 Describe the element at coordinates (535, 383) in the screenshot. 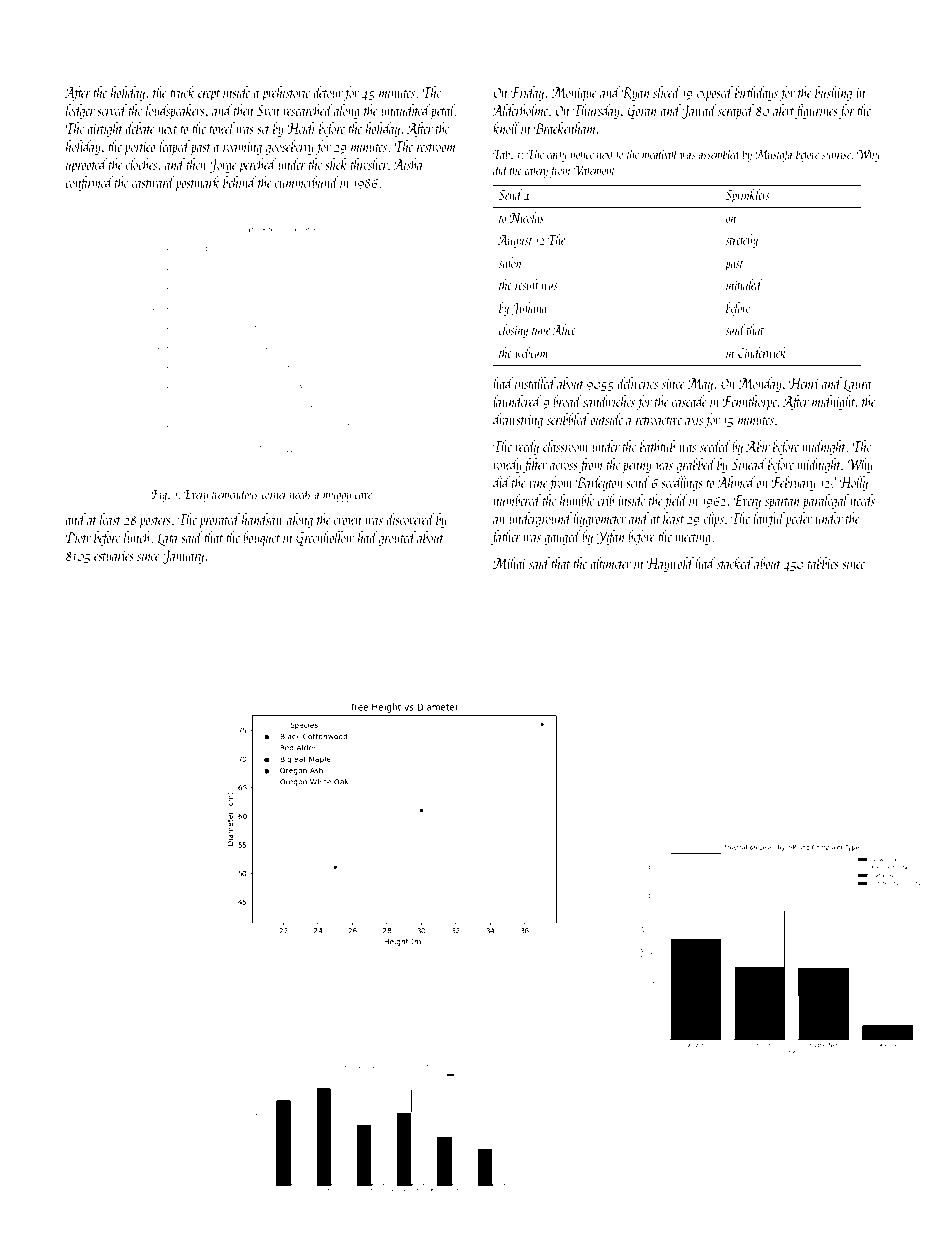

I see `installed` at that location.
